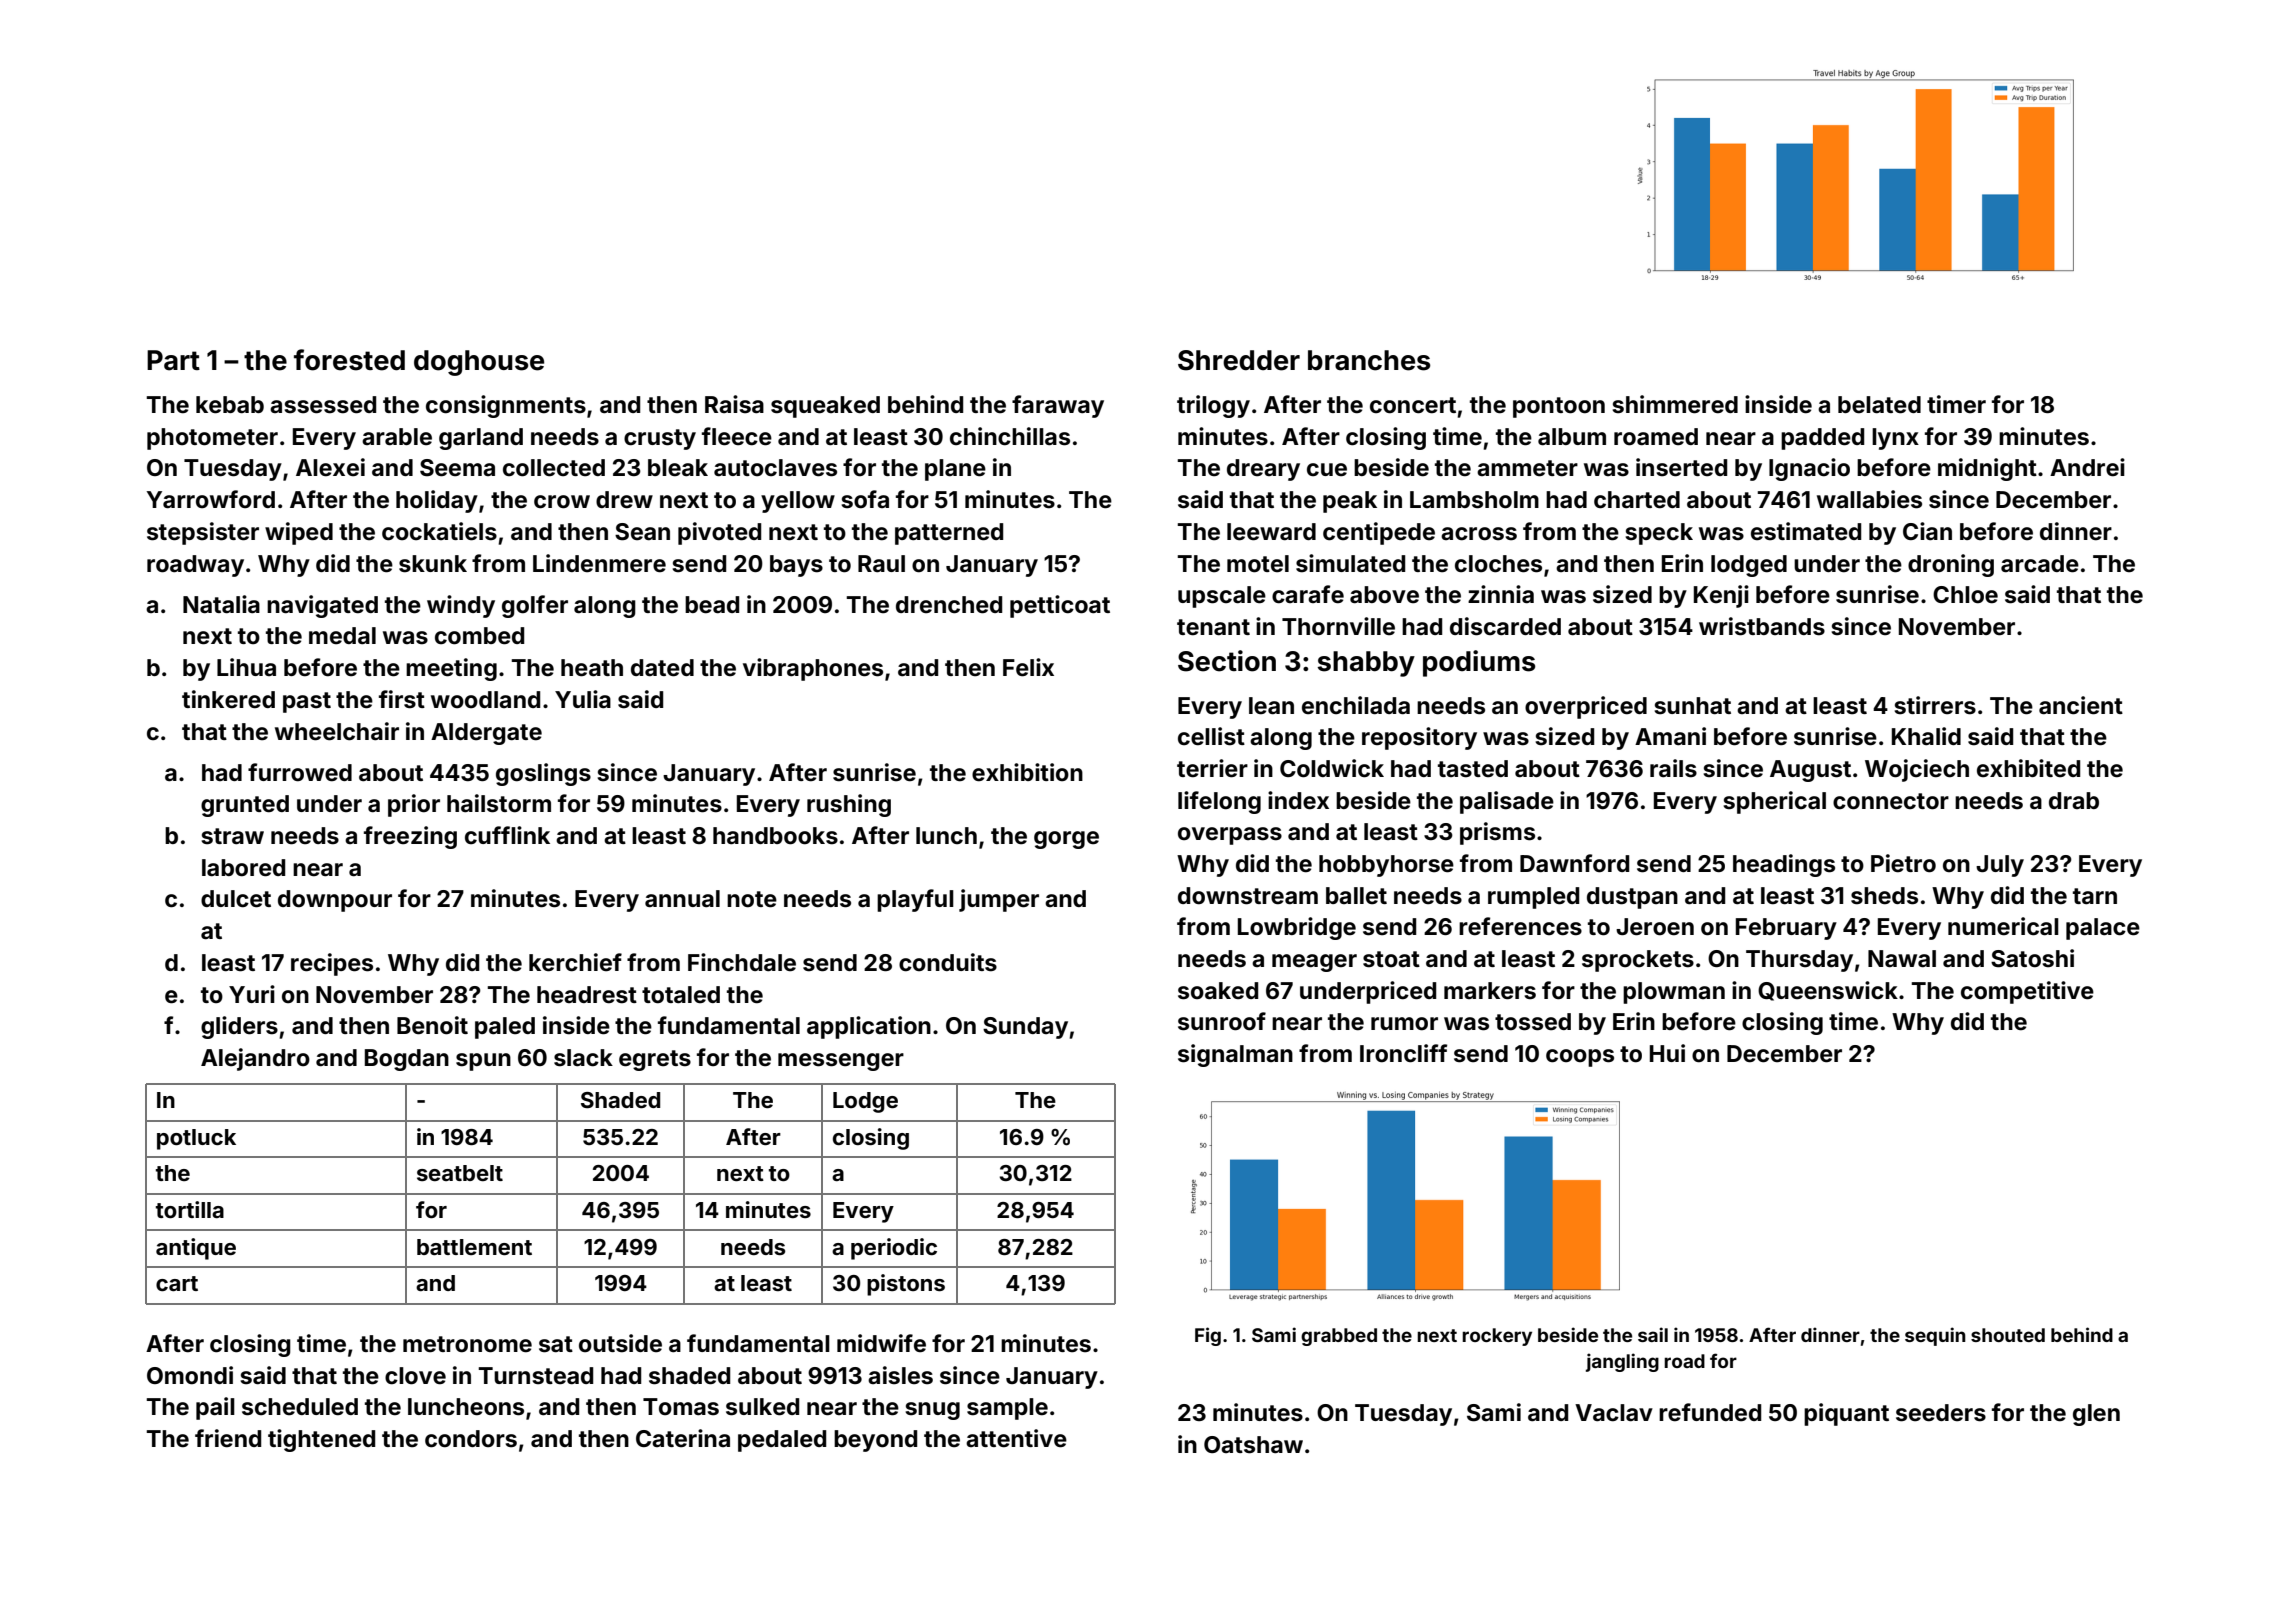  Describe the element at coordinates (535, 606) in the document. I see `golfer` at that location.
